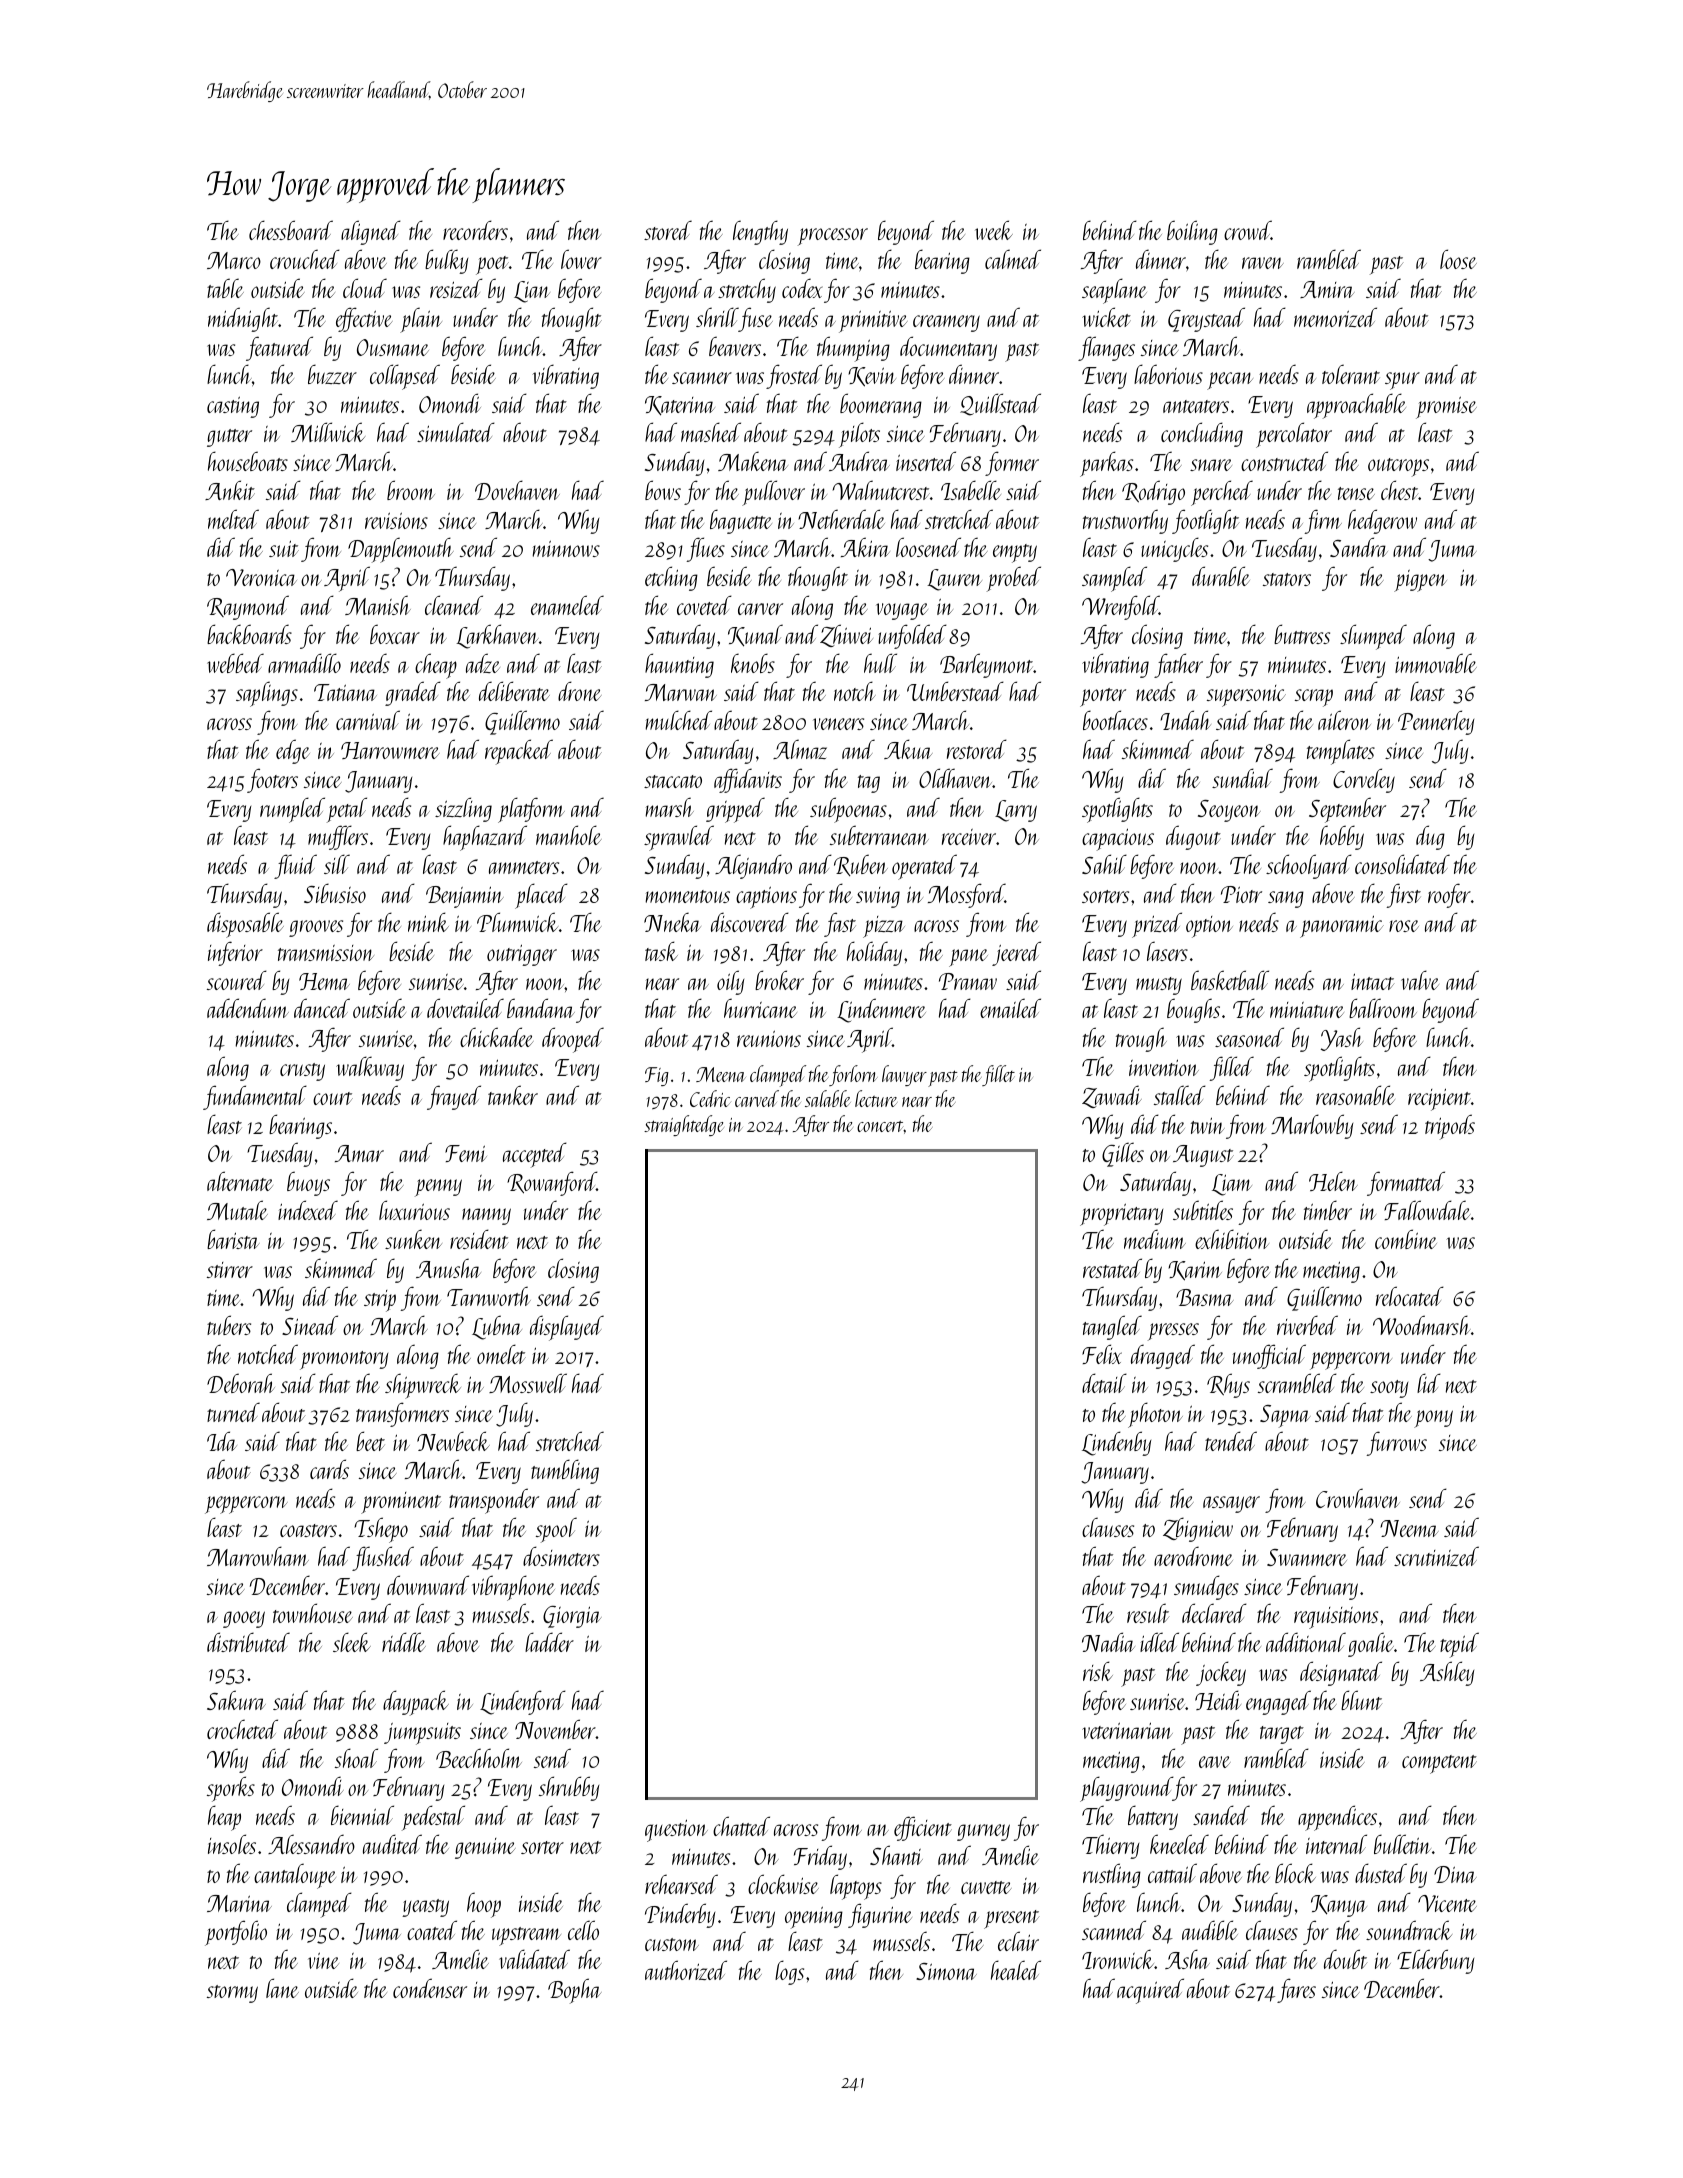 The image size is (1683, 2178). What do you see at coordinates (345, 692) in the image?
I see `Tatiana` at bounding box center [345, 692].
